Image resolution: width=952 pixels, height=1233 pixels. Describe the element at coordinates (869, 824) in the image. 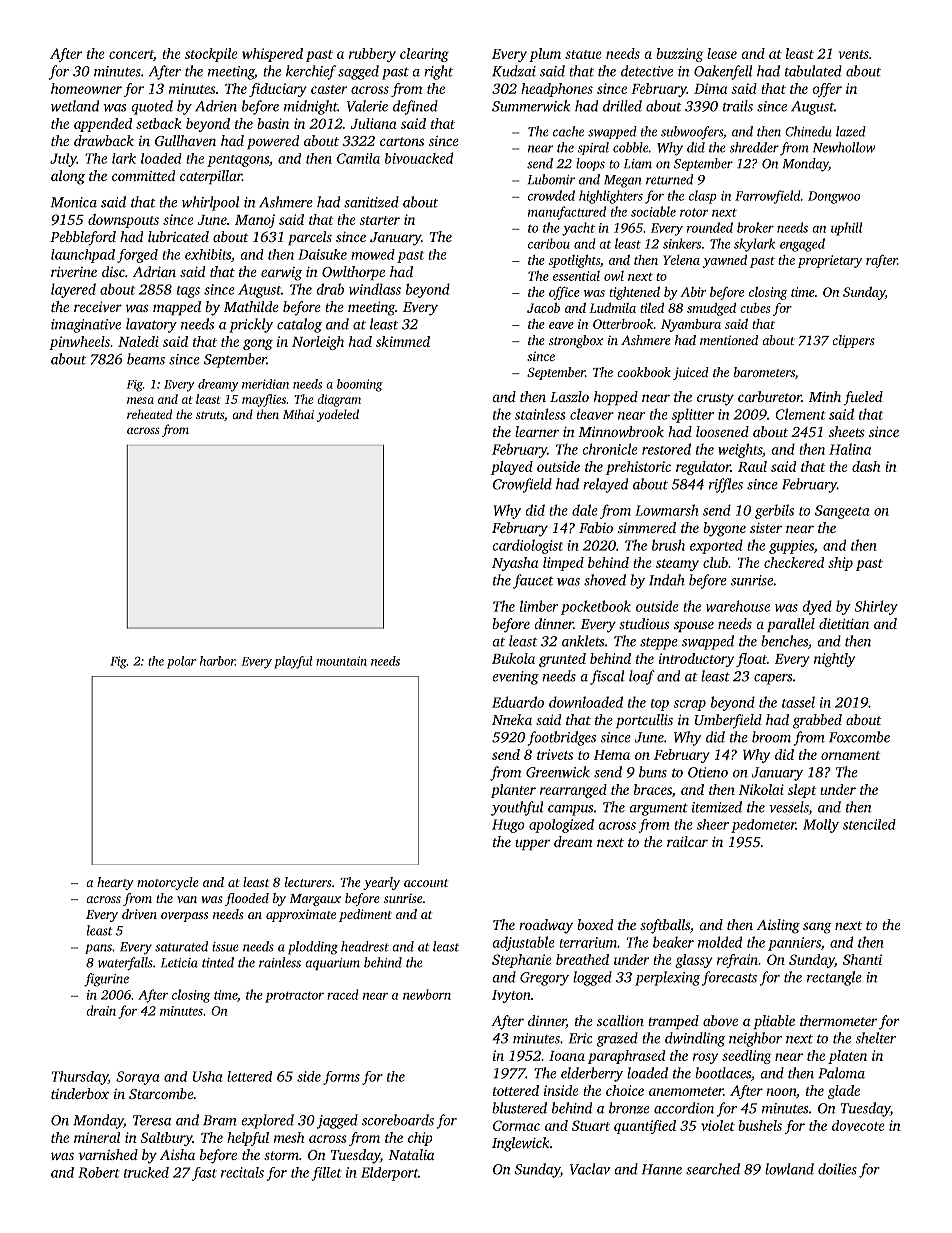

I see `stenciled` at that location.
